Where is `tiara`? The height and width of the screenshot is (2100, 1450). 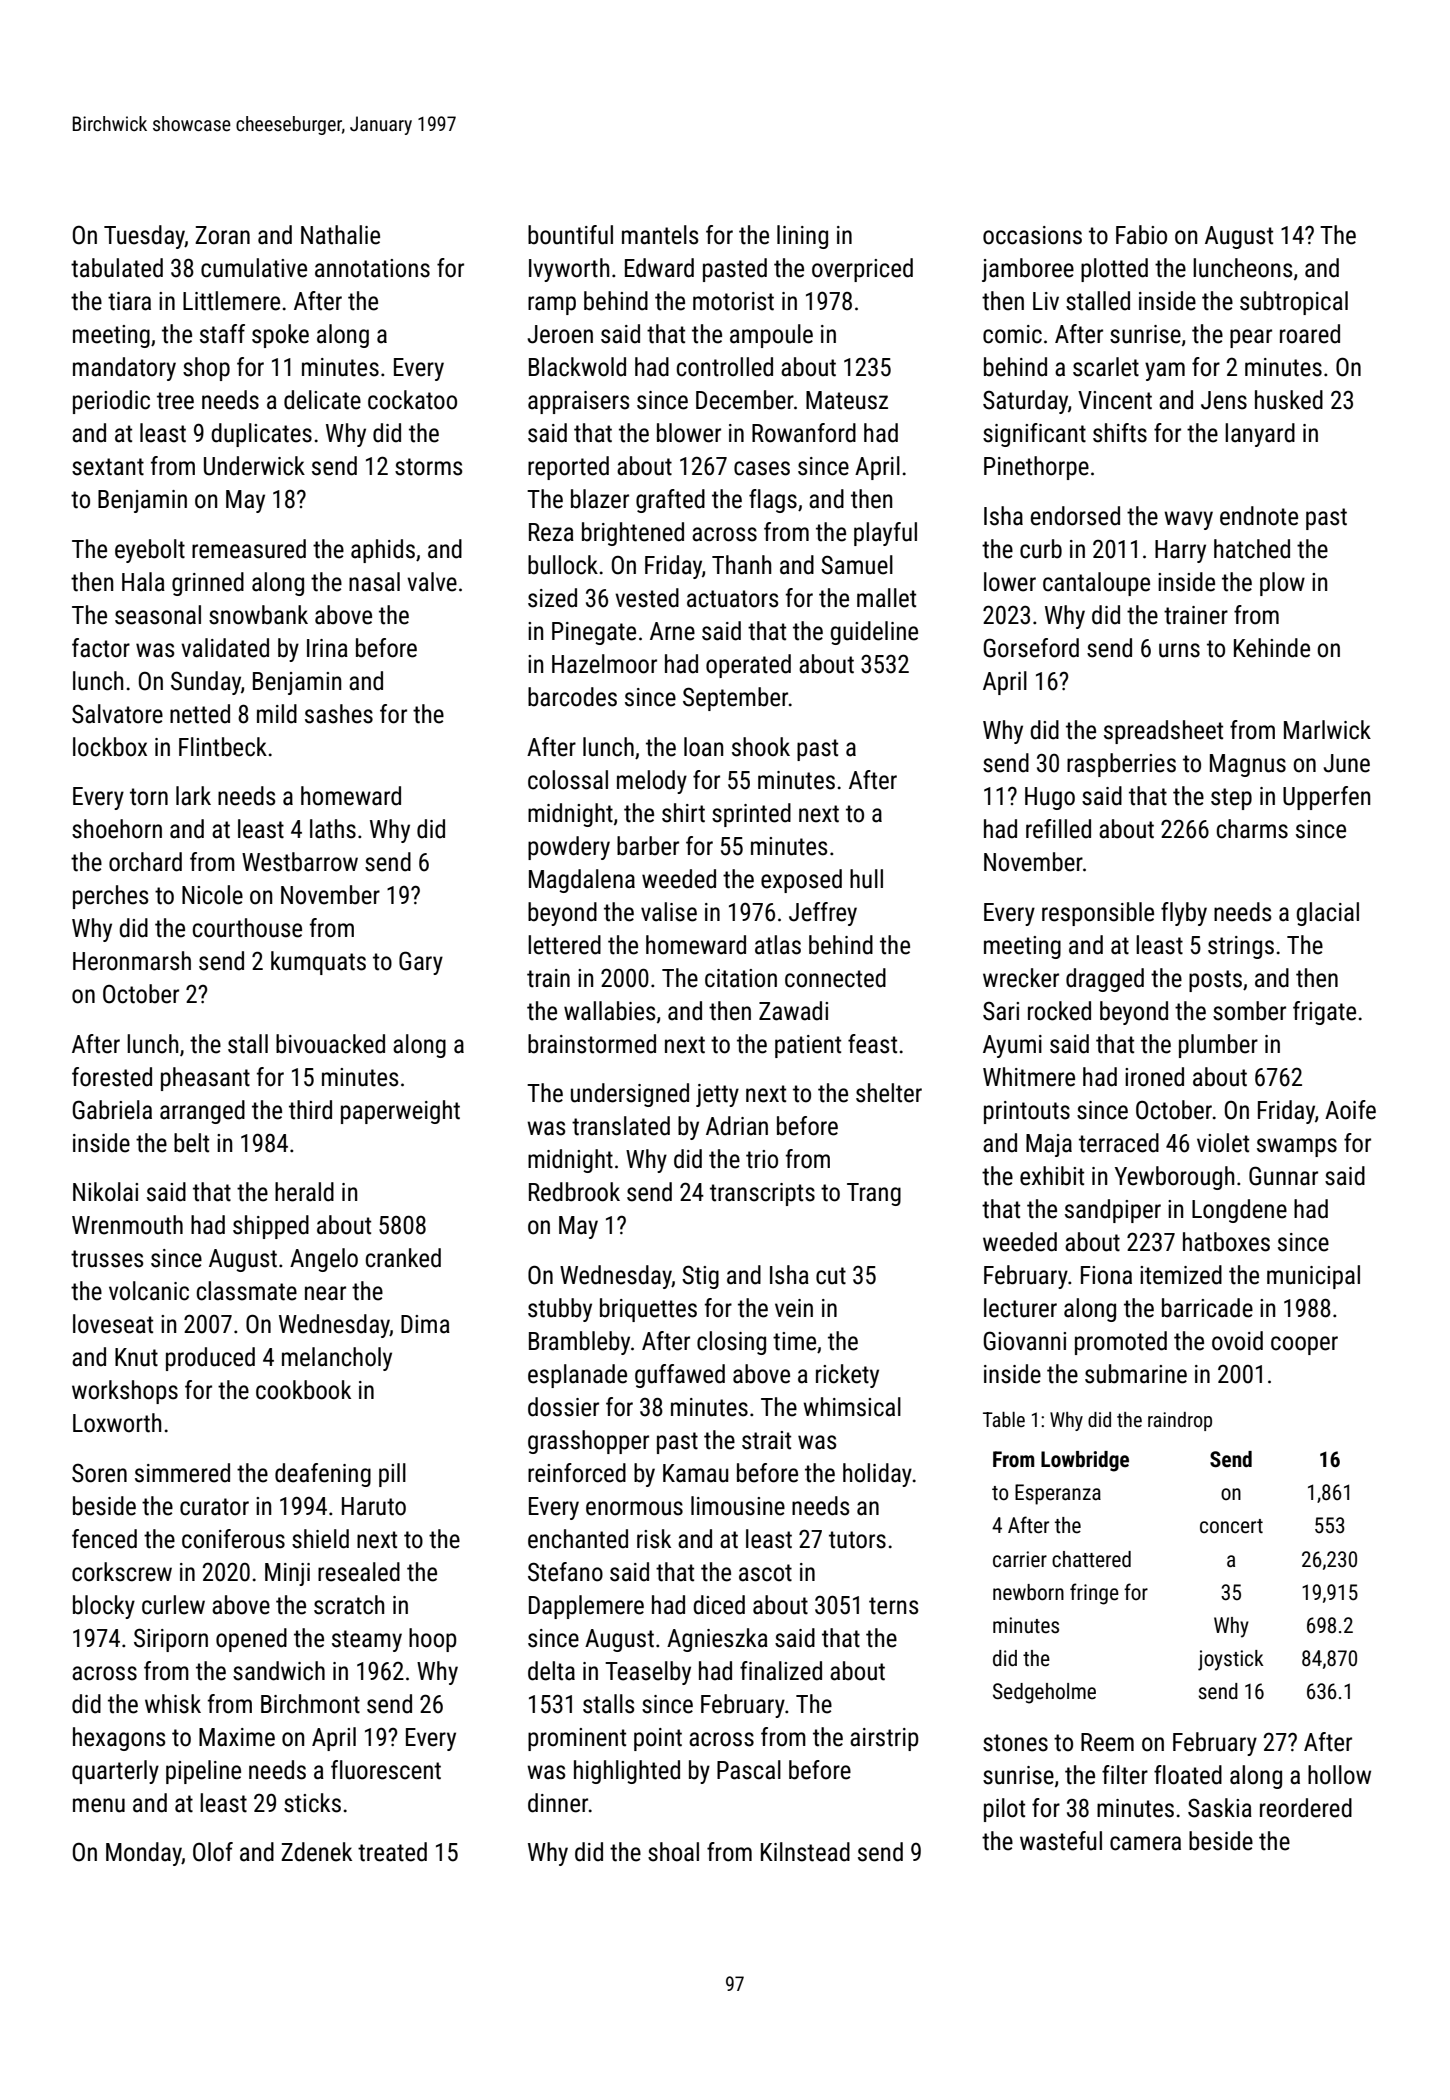
tiara is located at coordinates (129, 301).
